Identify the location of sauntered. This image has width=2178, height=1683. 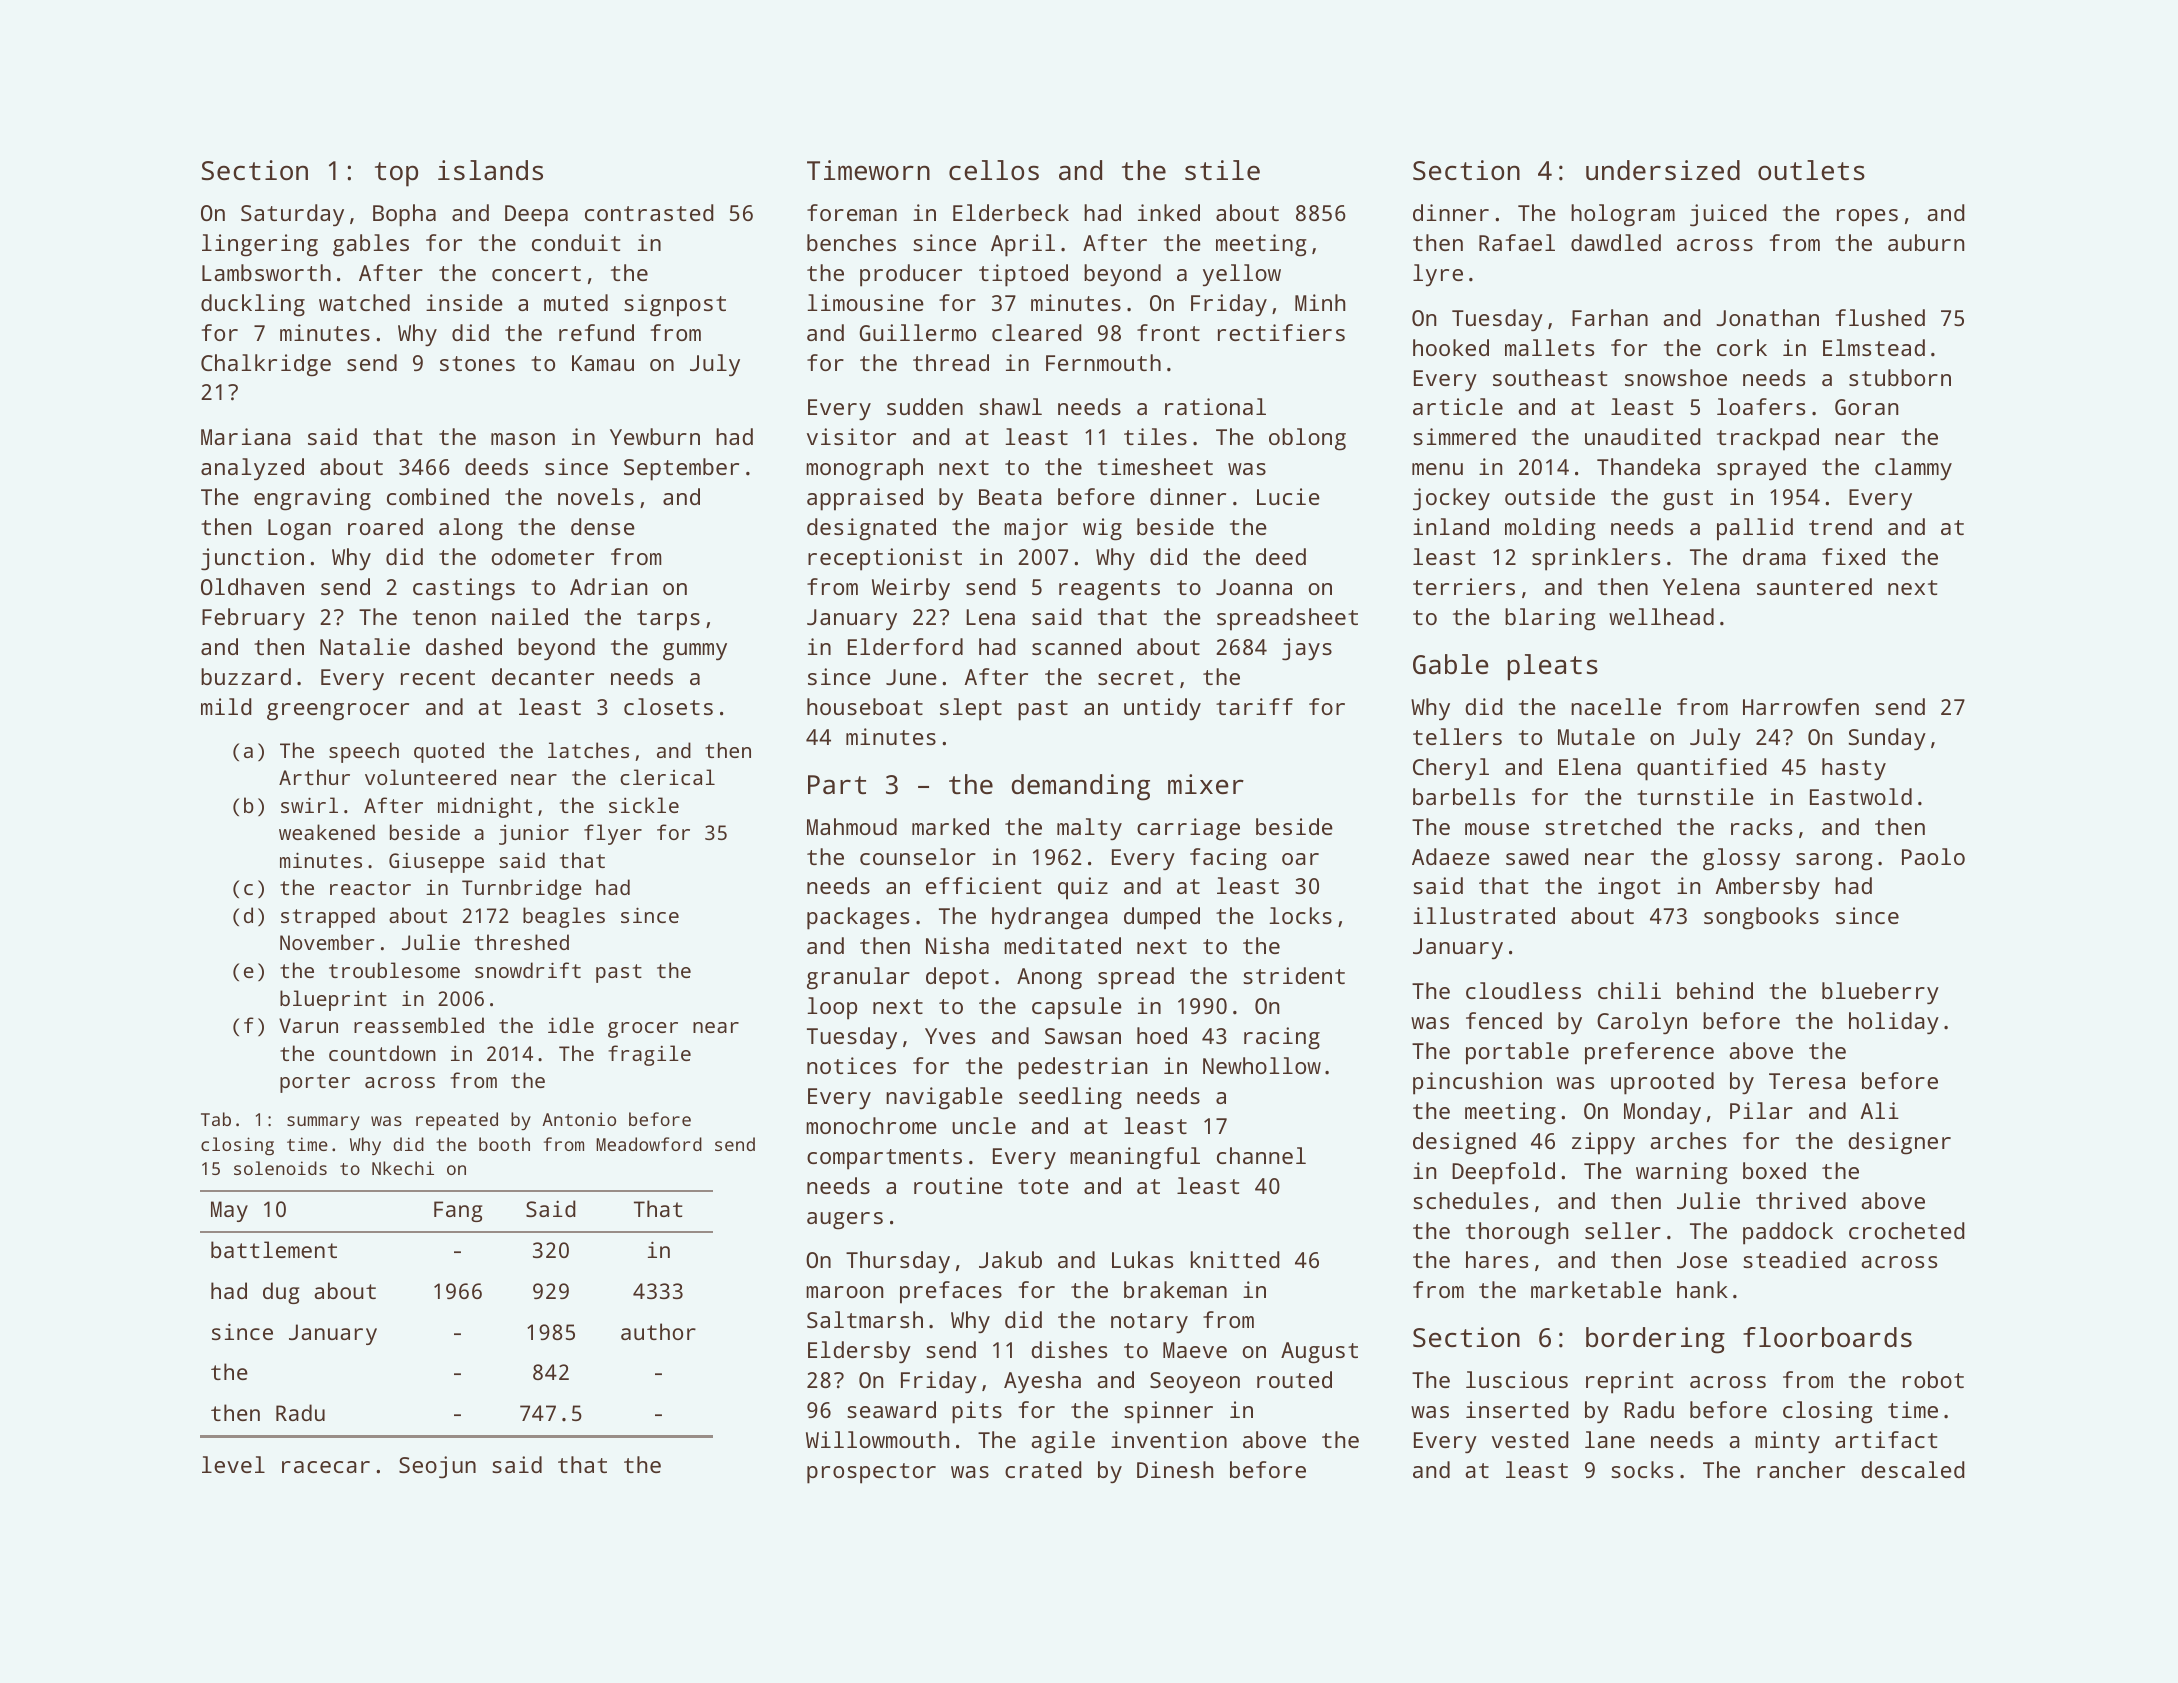
(1814, 586).
